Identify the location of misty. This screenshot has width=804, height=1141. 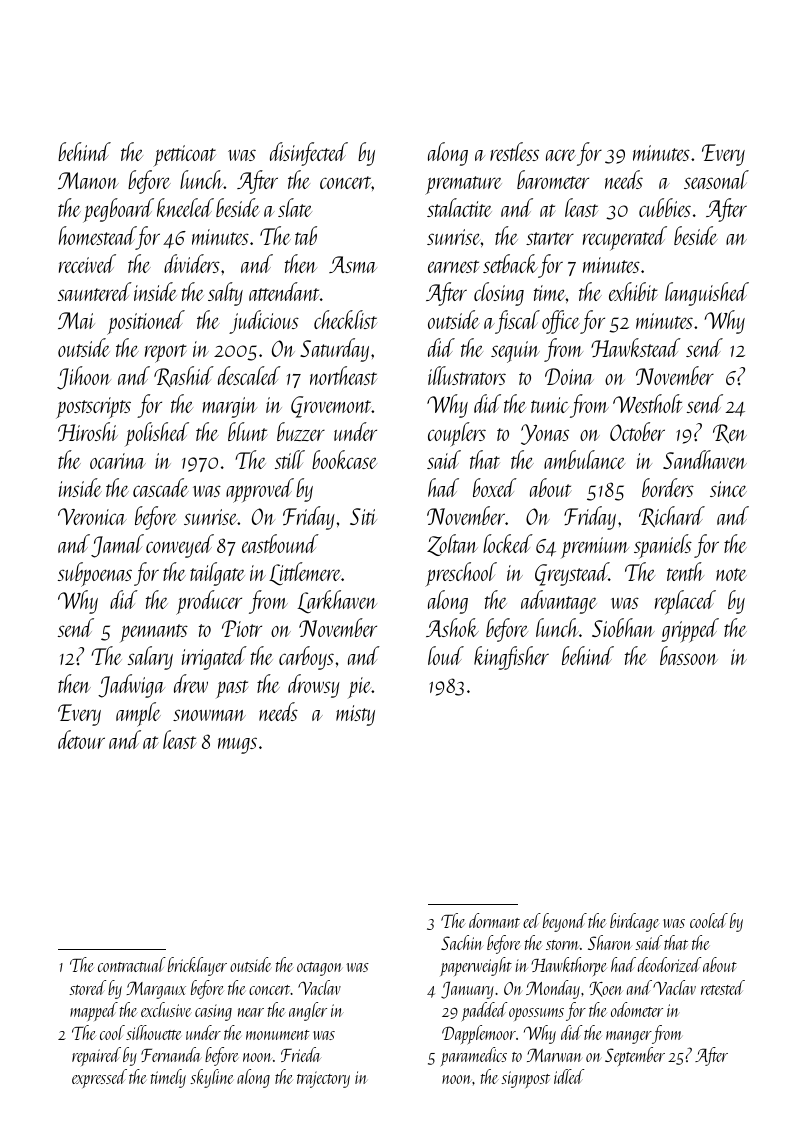
(355, 715).
